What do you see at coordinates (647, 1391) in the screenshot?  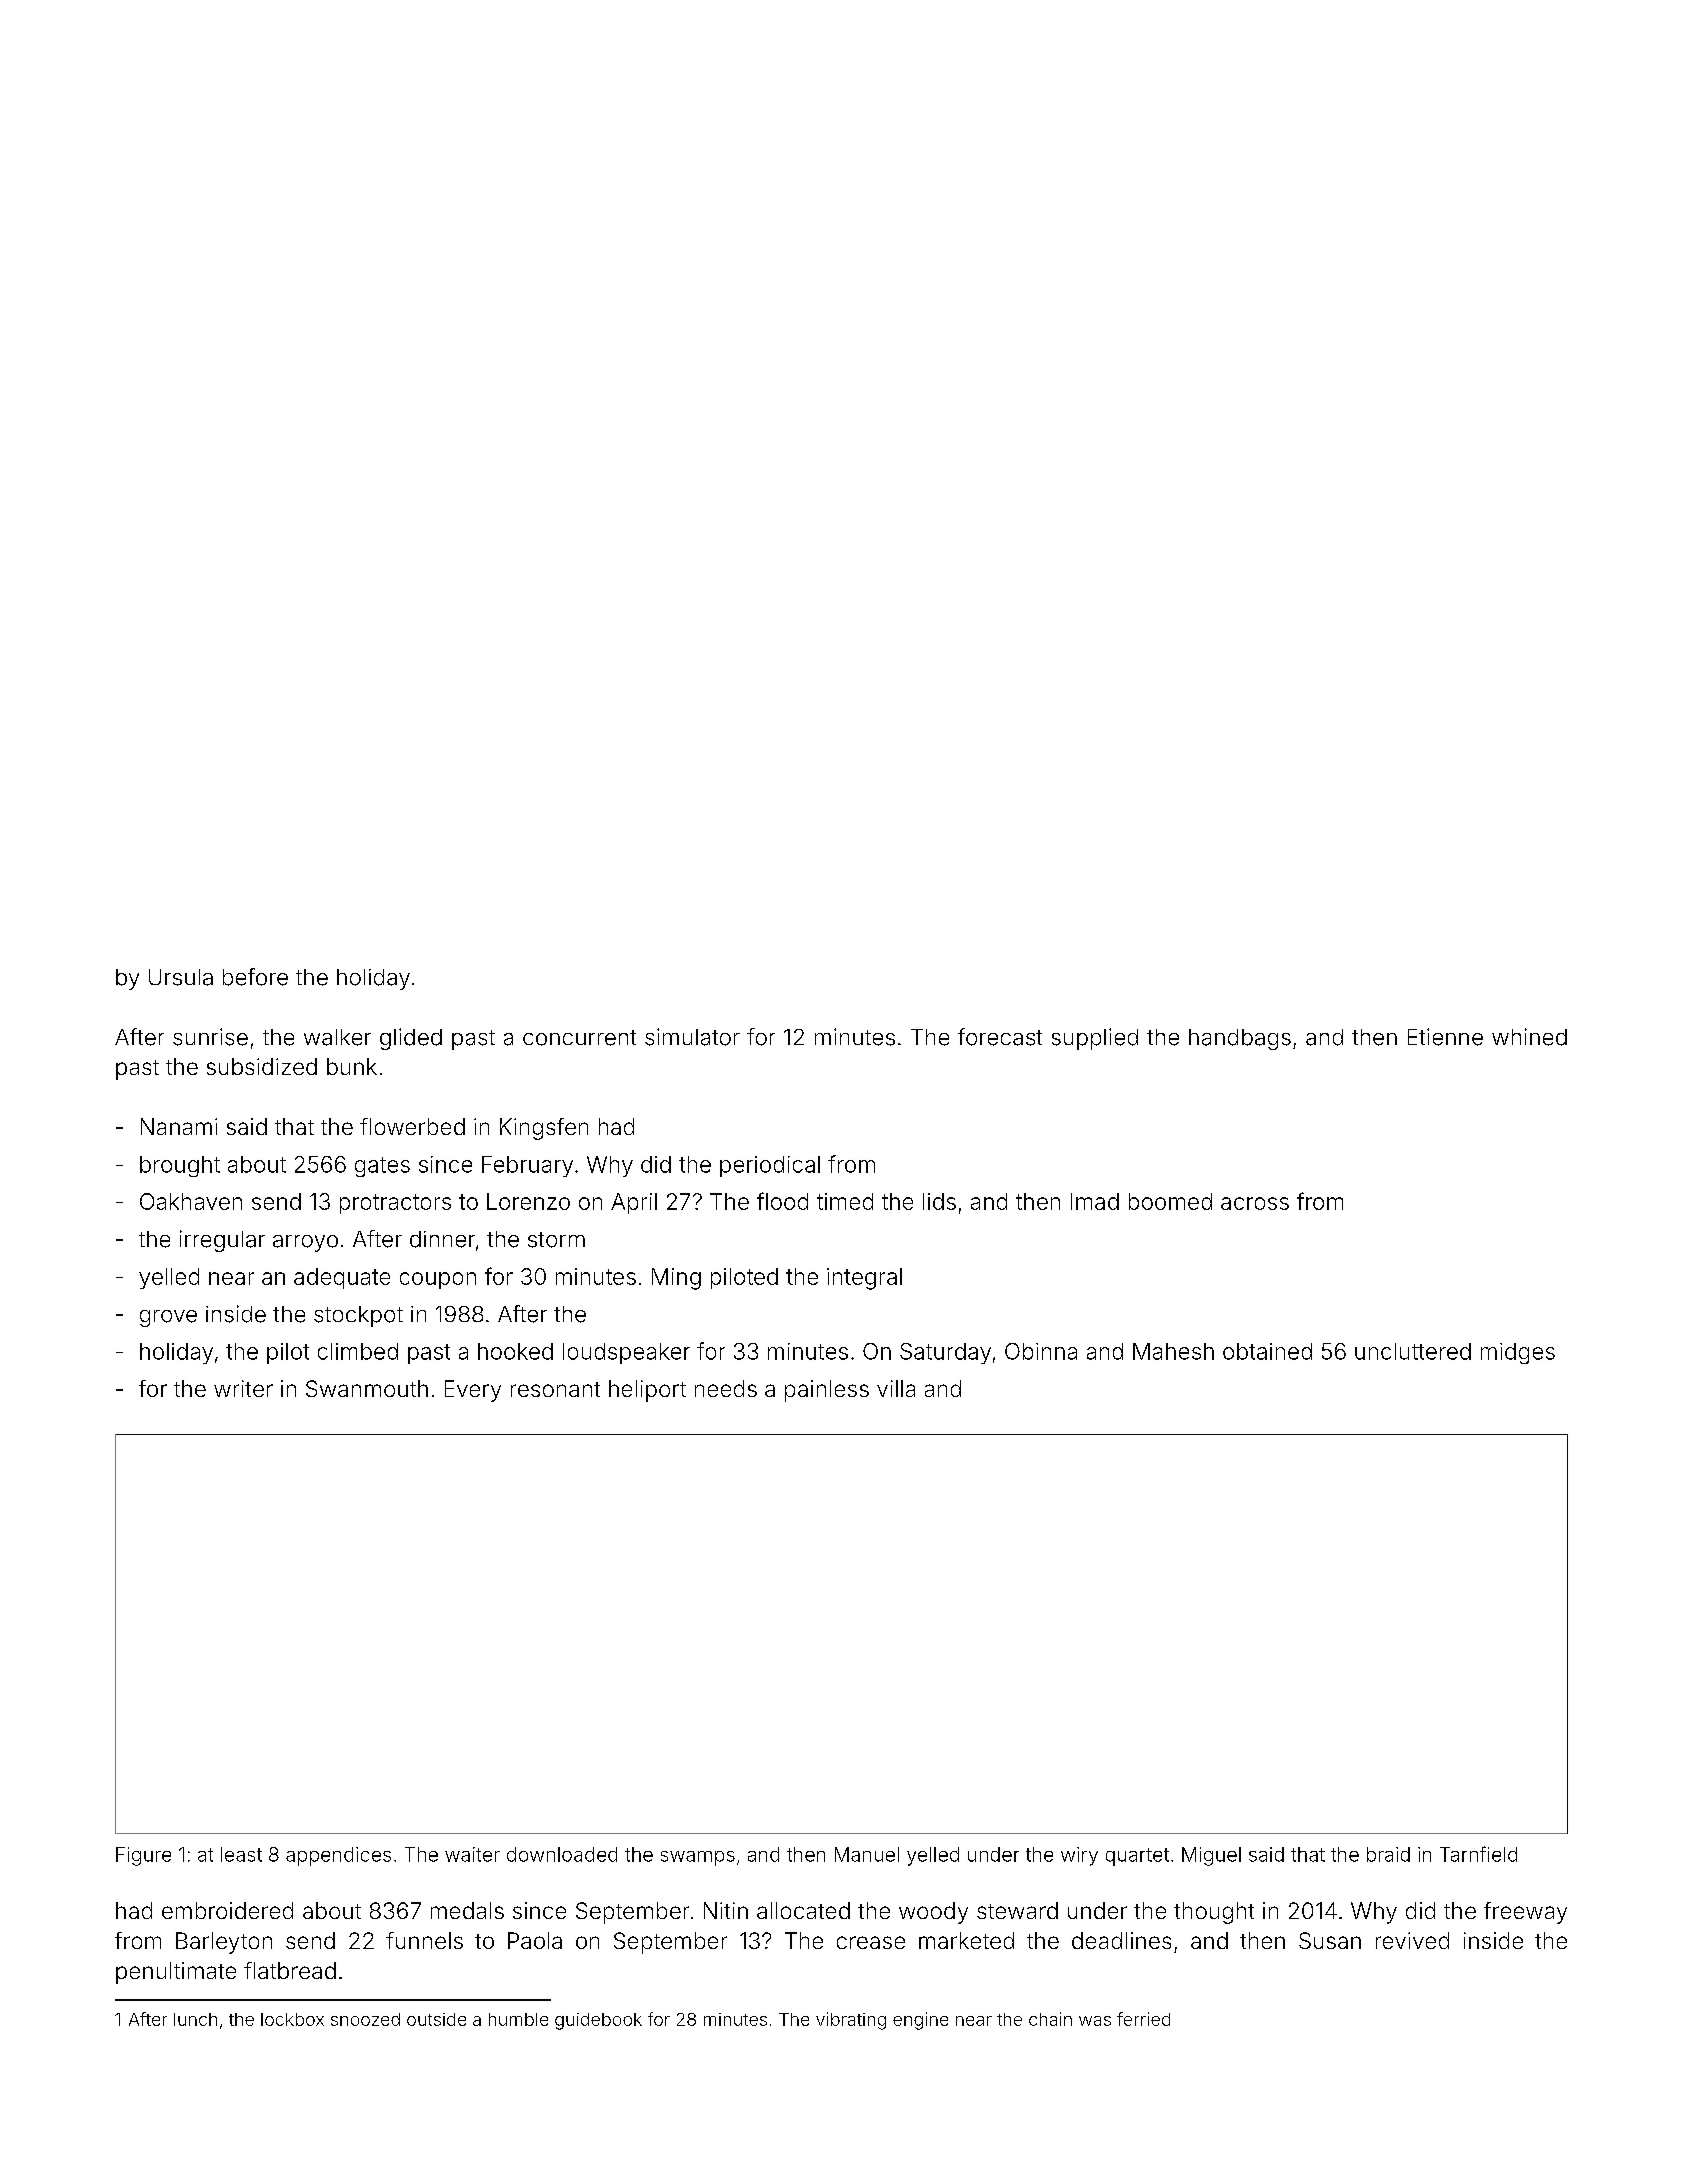 I see `heliport` at bounding box center [647, 1391].
